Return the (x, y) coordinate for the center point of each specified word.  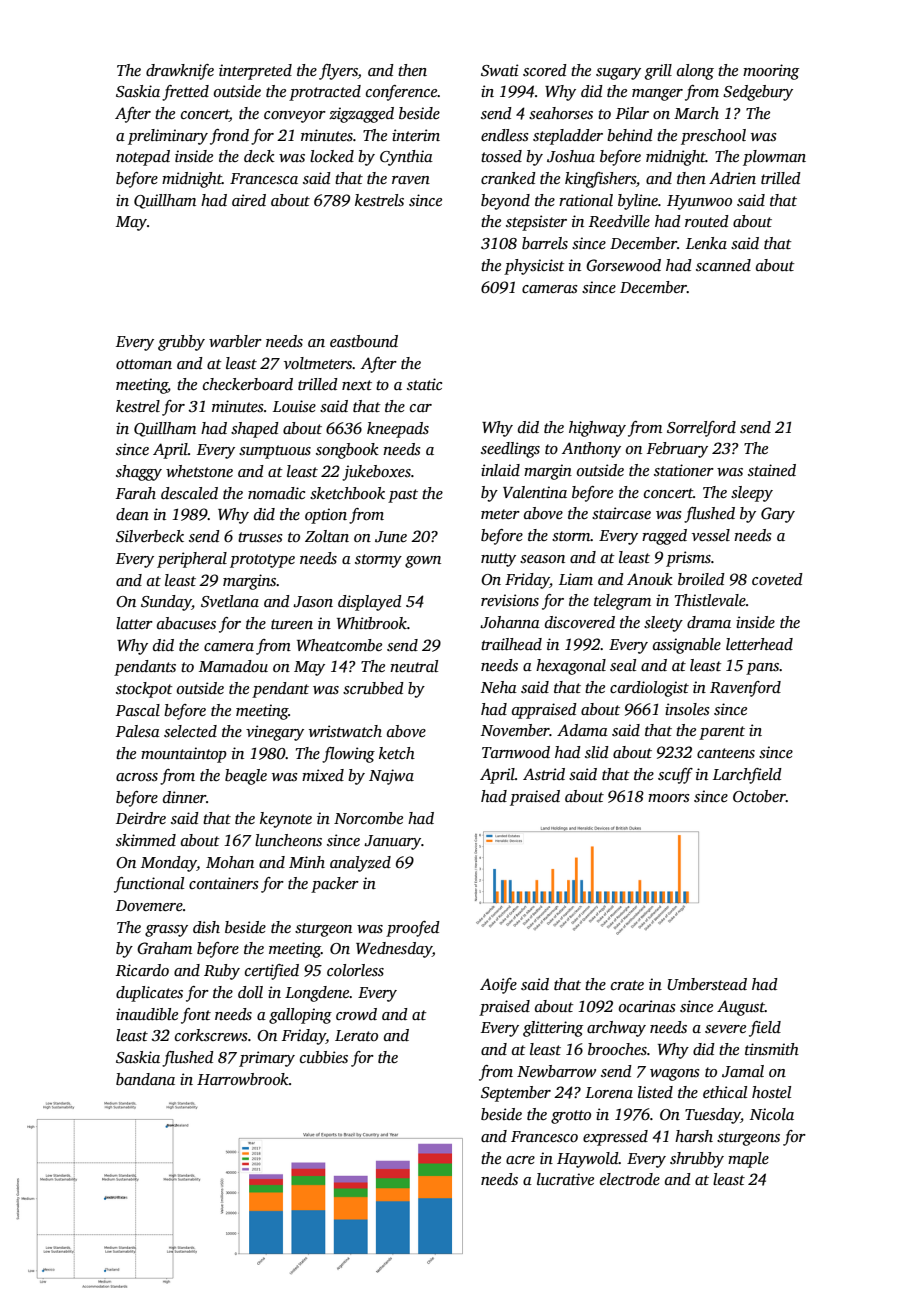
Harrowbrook (243, 1079)
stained (772, 470)
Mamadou (233, 666)
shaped (255, 430)
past (403, 496)
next (357, 385)
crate (627, 985)
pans (762, 669)
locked (332, 156)
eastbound (364, 341)
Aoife (498, 986)
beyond (505, 202)
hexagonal (571, 667)
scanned (723, 265)
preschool (713, 137)
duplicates (149, 994)
